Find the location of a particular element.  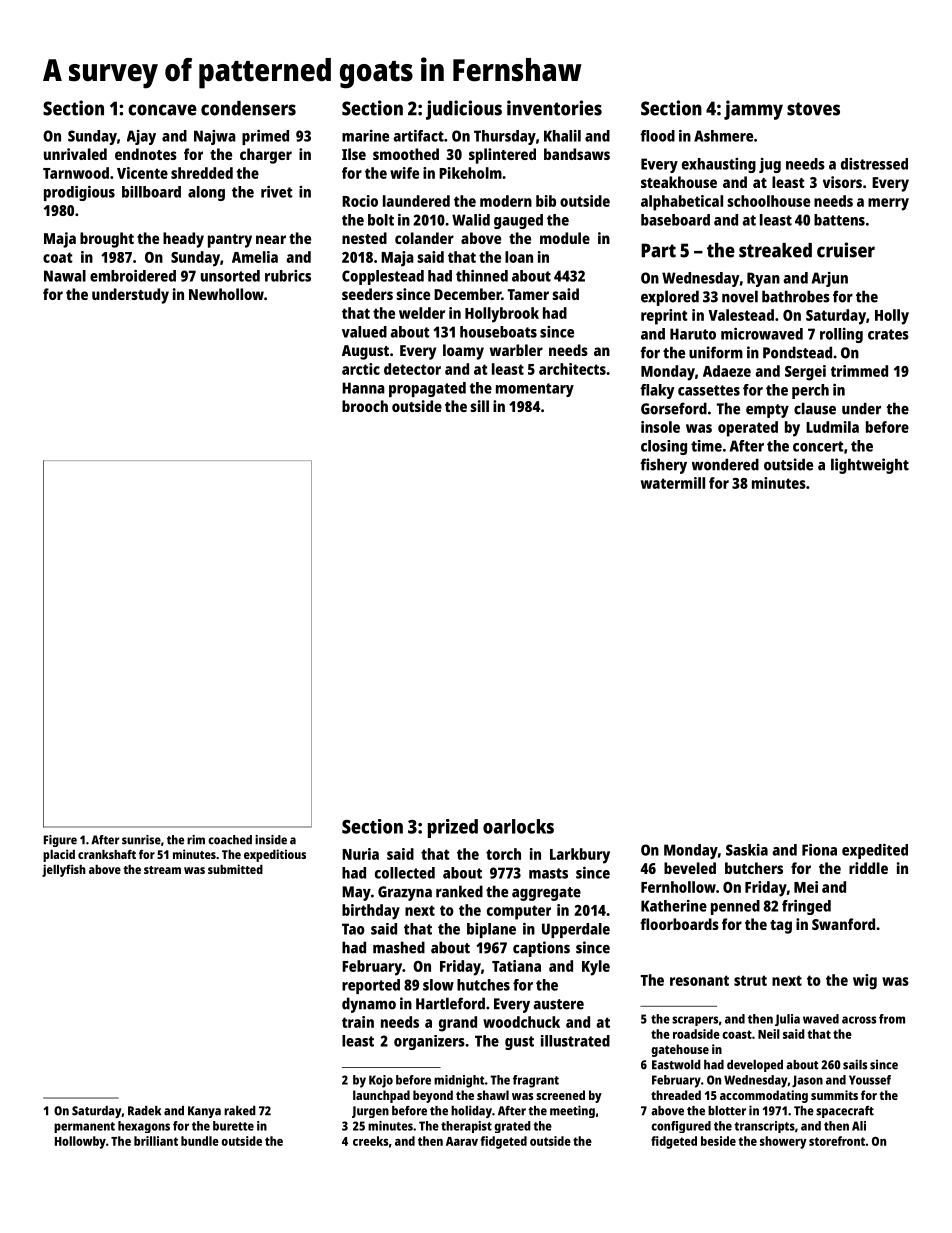

momentary is located at coordinates (535, 390).
